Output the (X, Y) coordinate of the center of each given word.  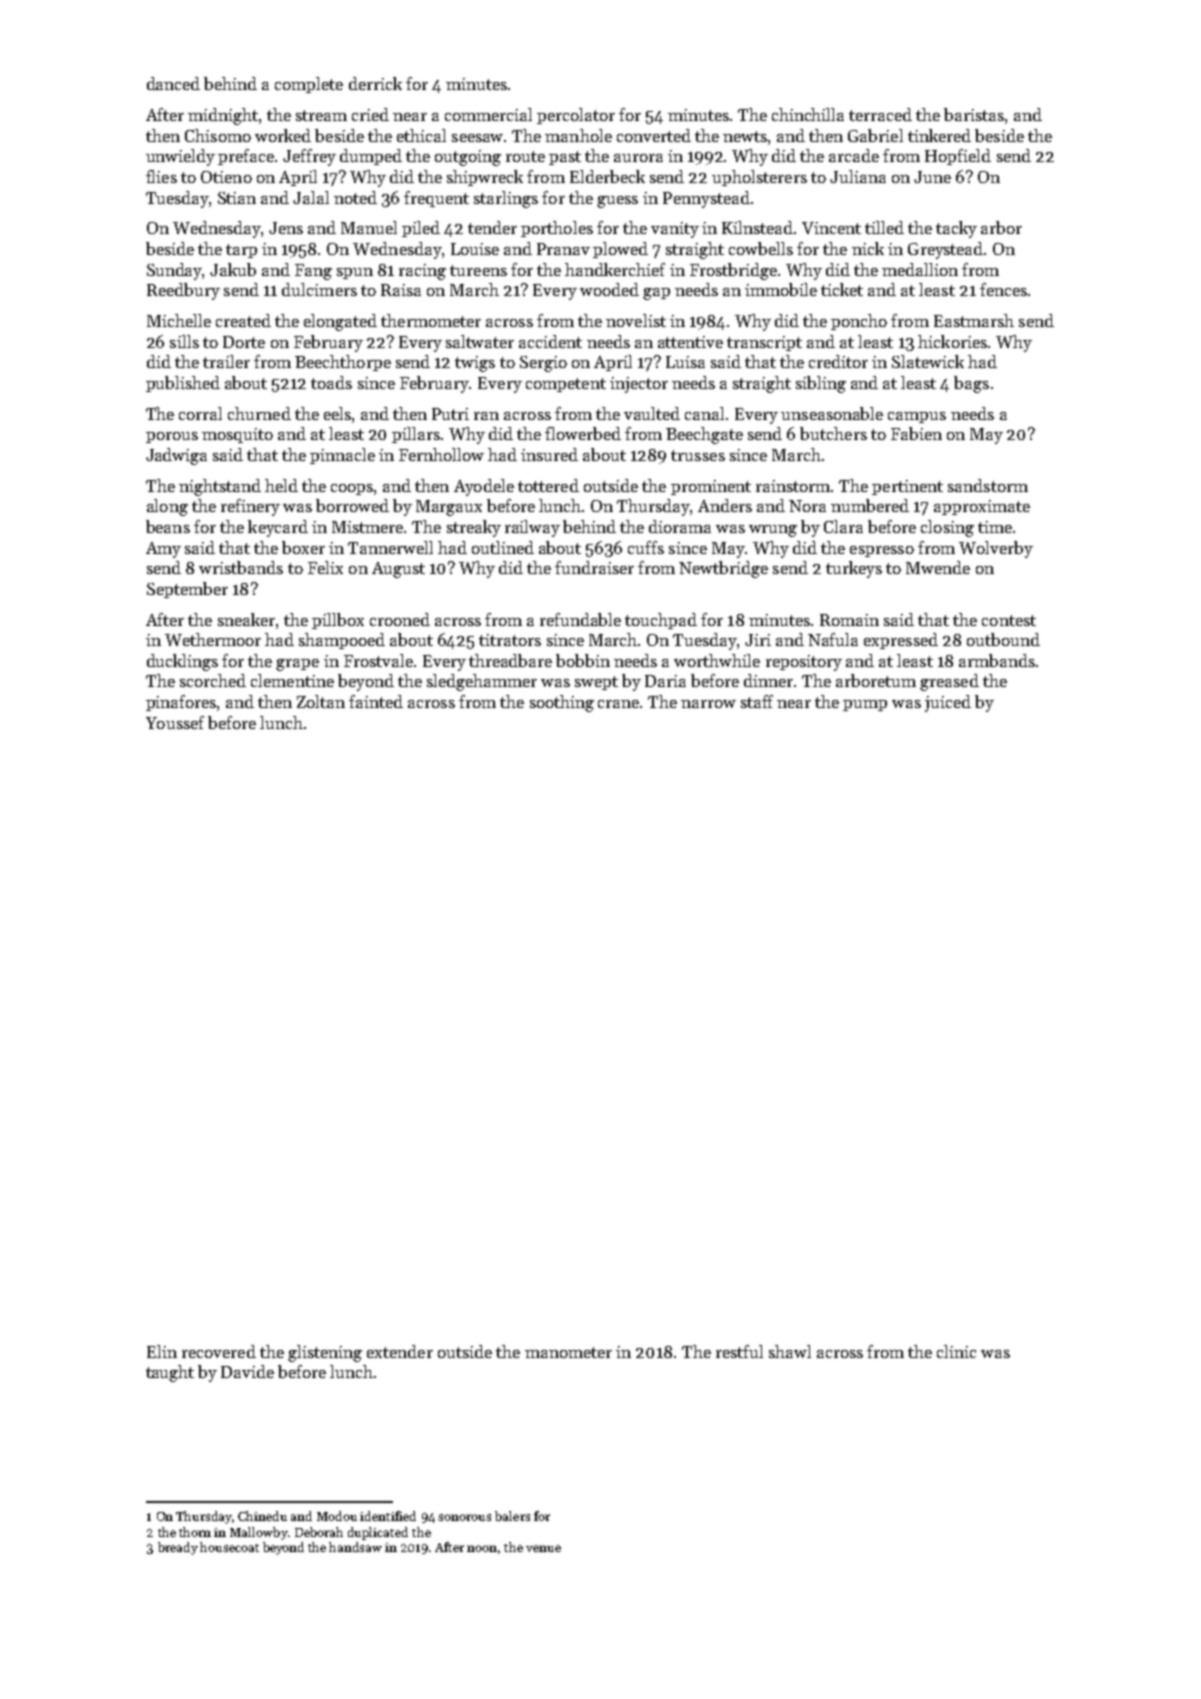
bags (971, 384)
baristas (974, 114)
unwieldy (180, 157)
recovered (219, 1351)
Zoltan (321, 701)
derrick (375, 83)
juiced (948, 703)
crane (619, 704)
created (243, 320)
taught (170, 1373)
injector (639, 385)
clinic (956, 1351)
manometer (568, 1352)
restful (739, 1351)
